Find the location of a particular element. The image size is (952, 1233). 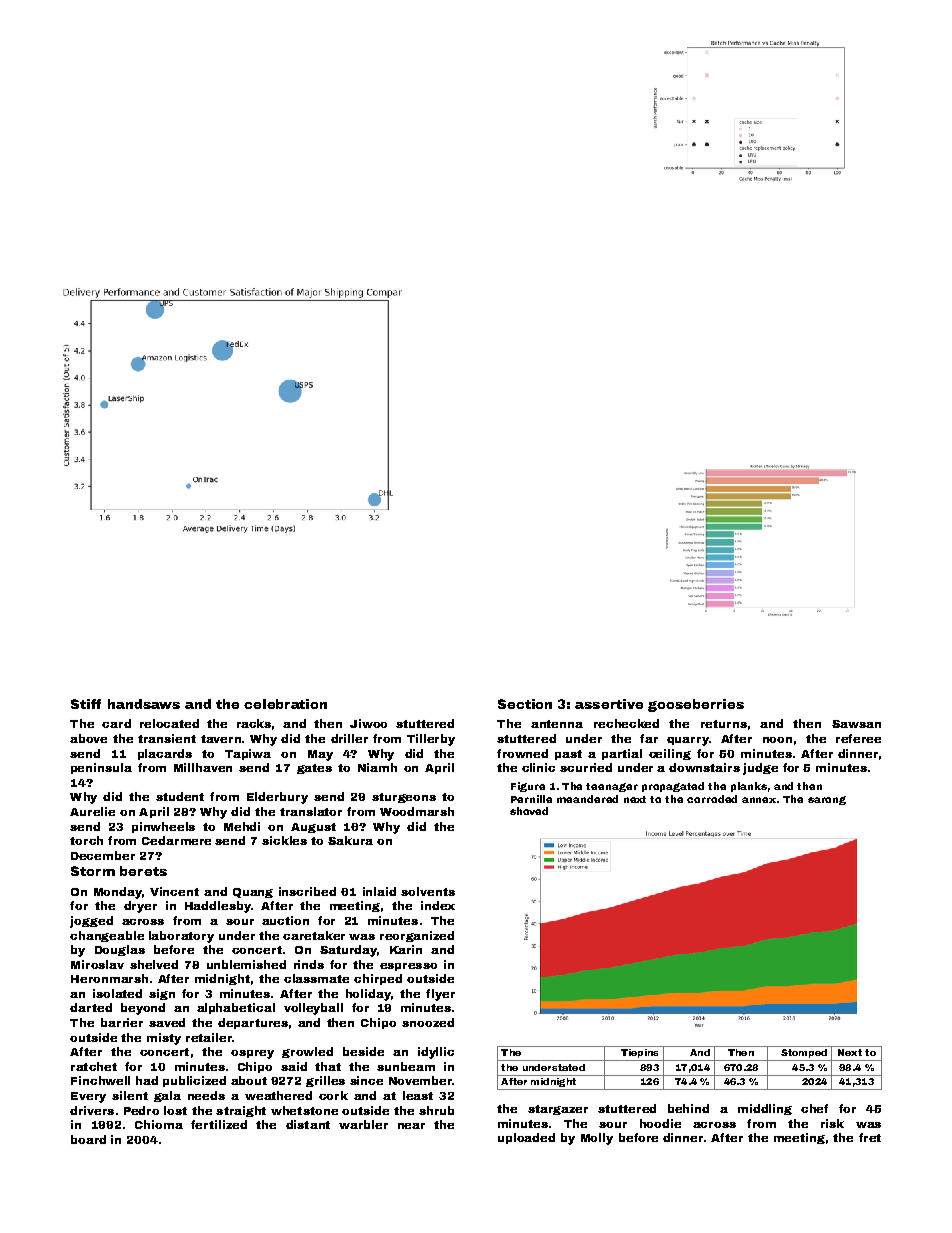

fret is located at coordinates (870, 1137).
